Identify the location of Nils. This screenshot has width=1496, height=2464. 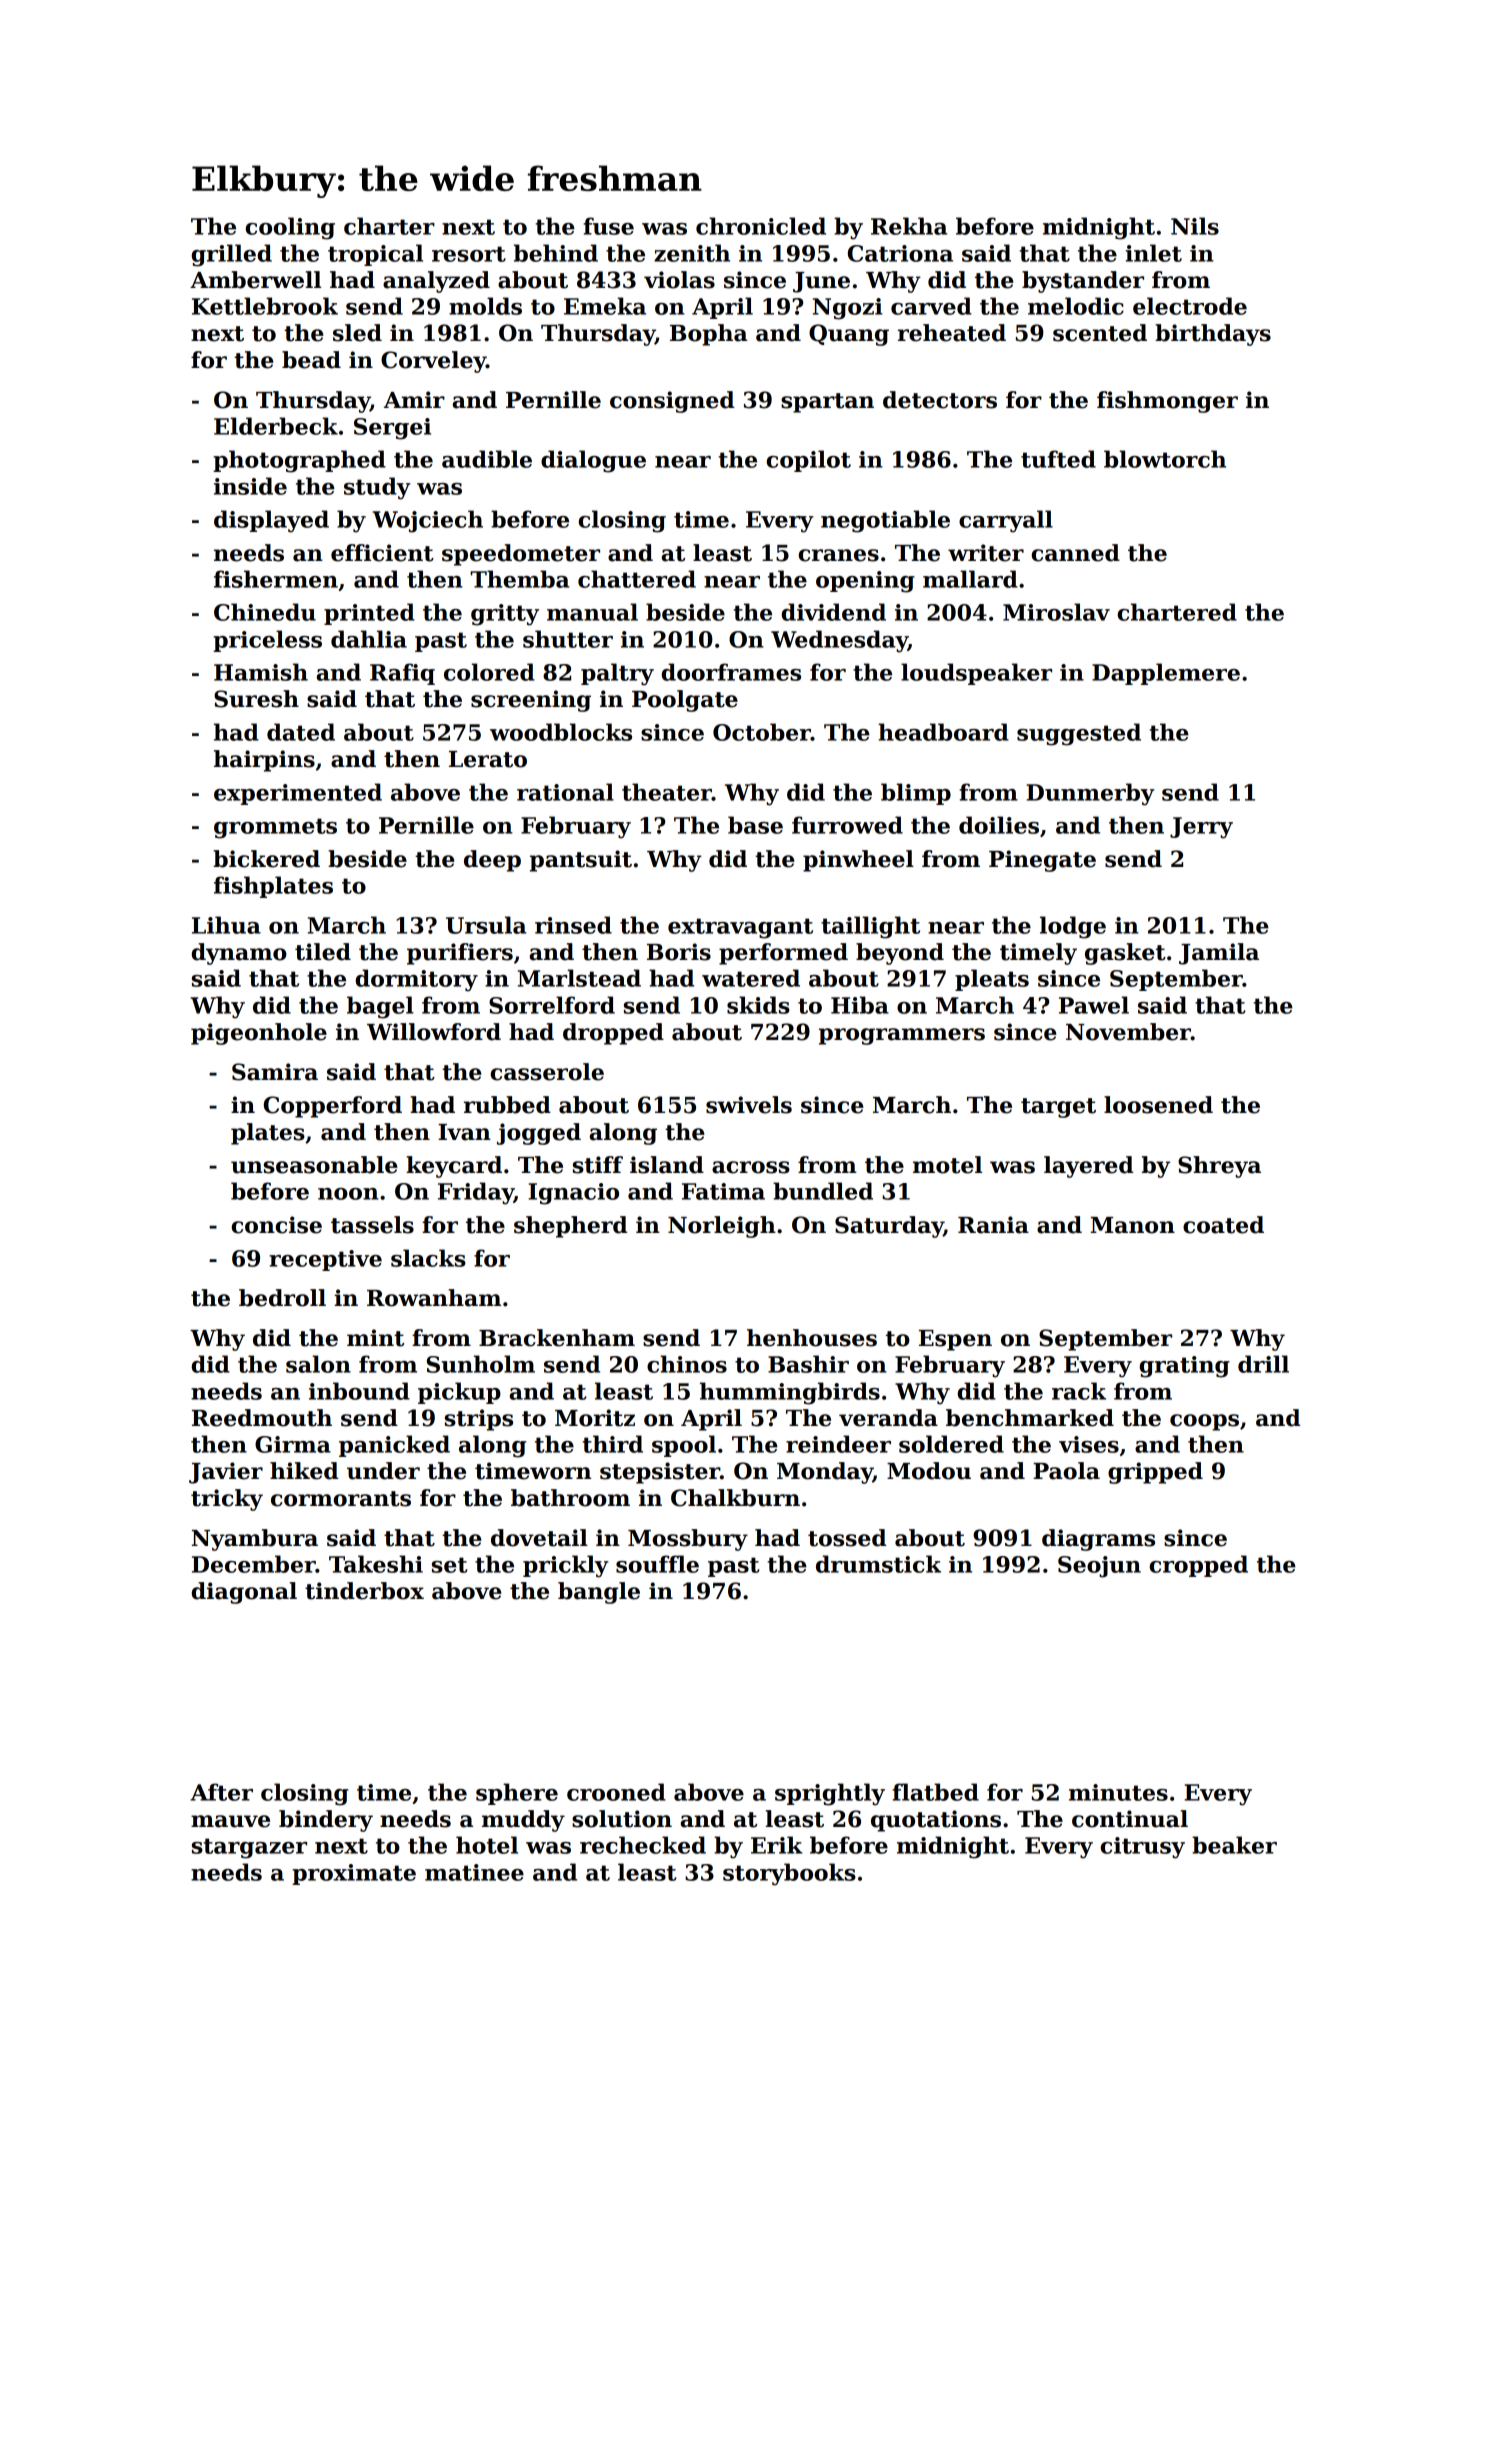
(1195, 226).
